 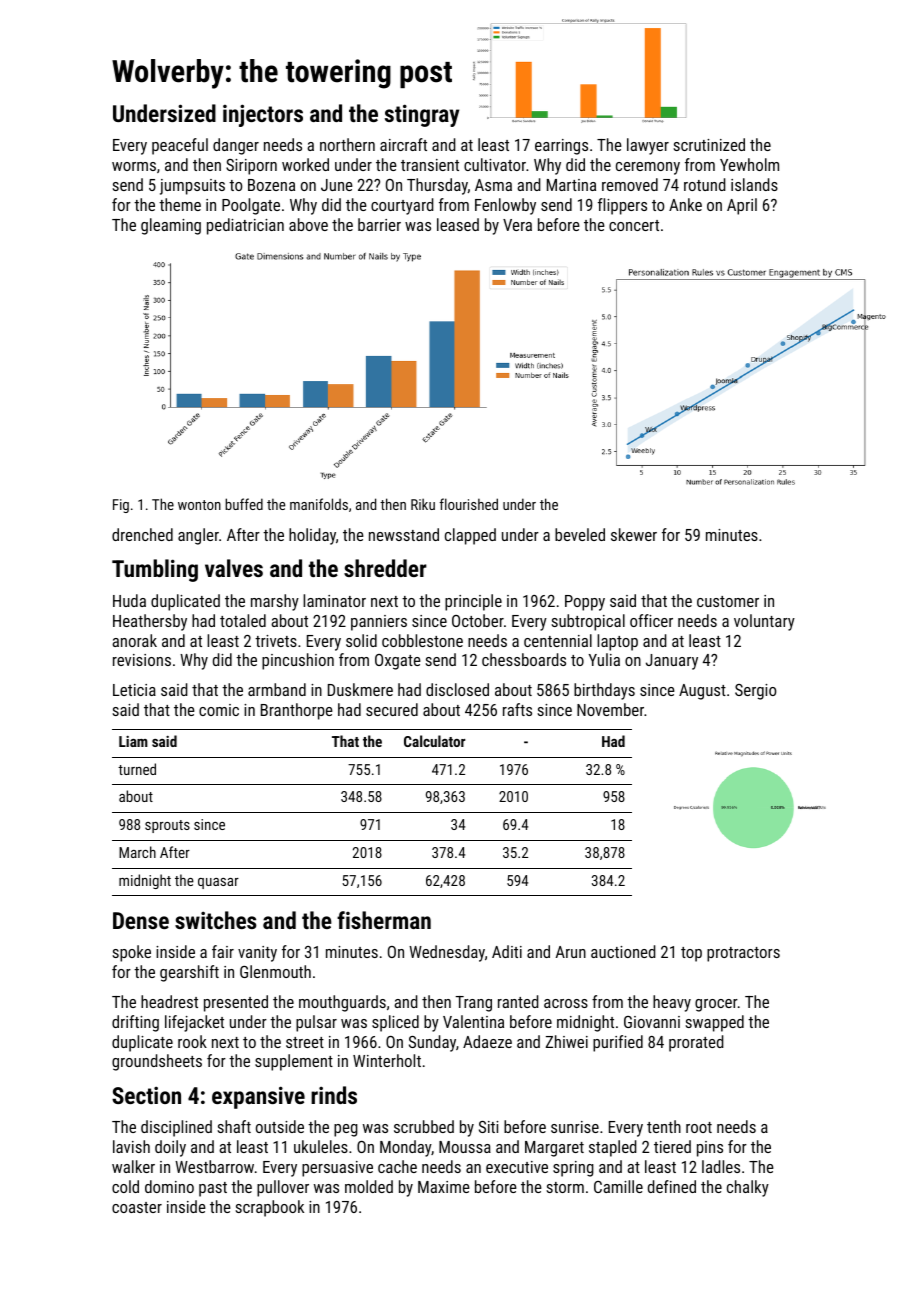 What do you see at coordinates (170, 1148) in the document?
I see `doily` at bounding box center [170, 1148].
